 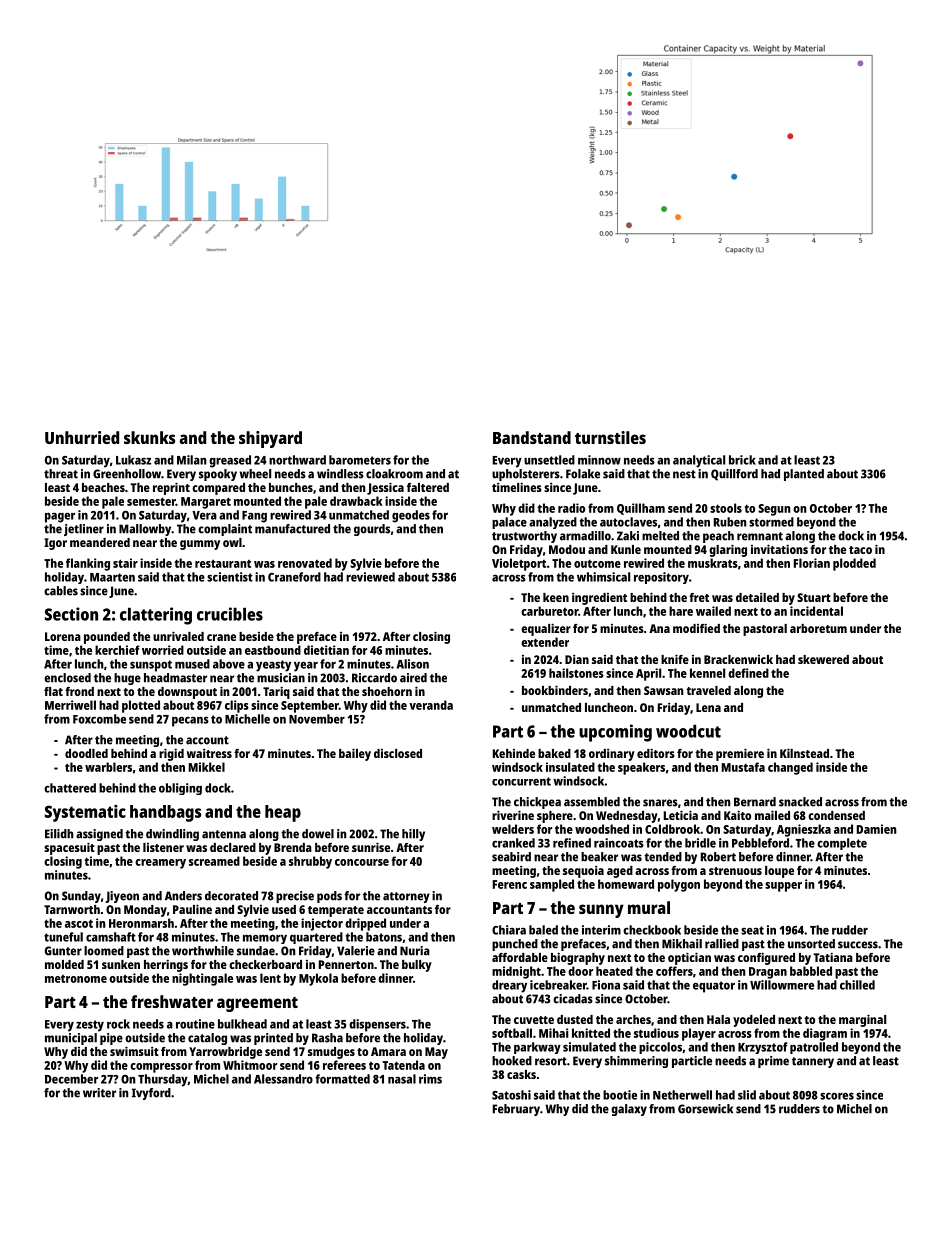 What do you see at coordinates (857, 985) in the image?
I see `chilled` at bounding box center [857, 985].
